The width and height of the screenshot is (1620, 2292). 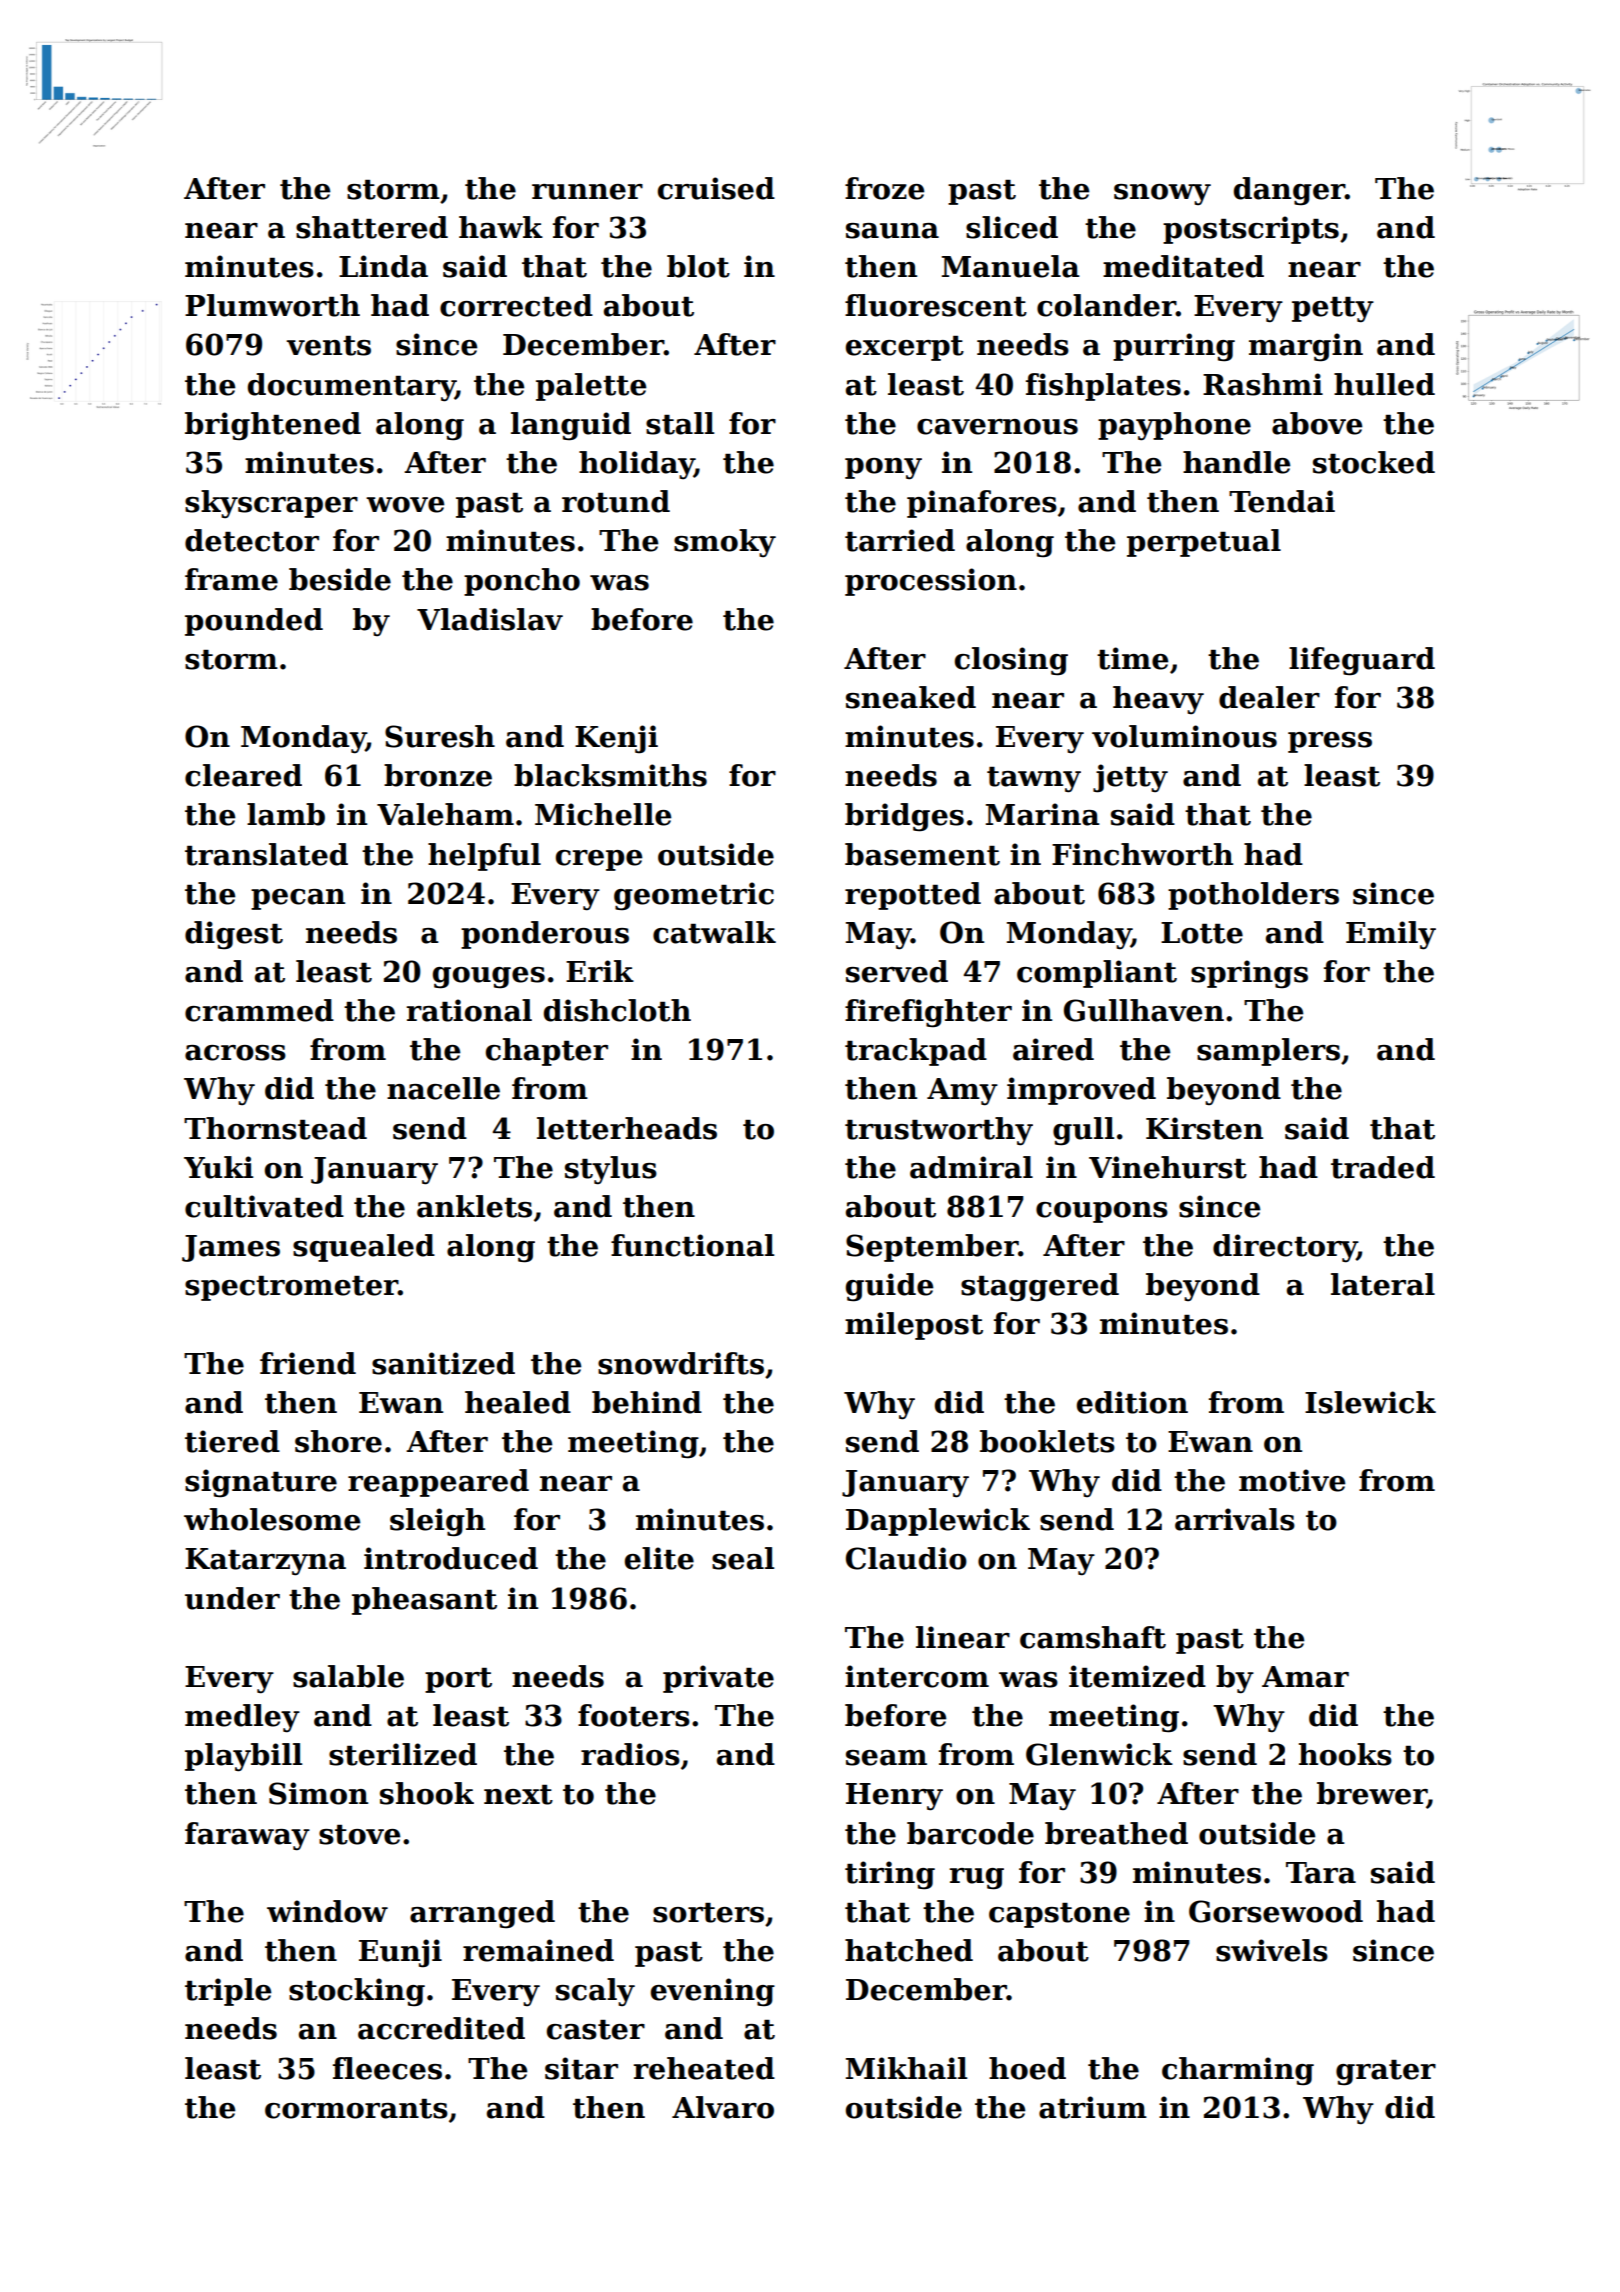 I want to click on Mikhail, so click(x=906, y=2068).
